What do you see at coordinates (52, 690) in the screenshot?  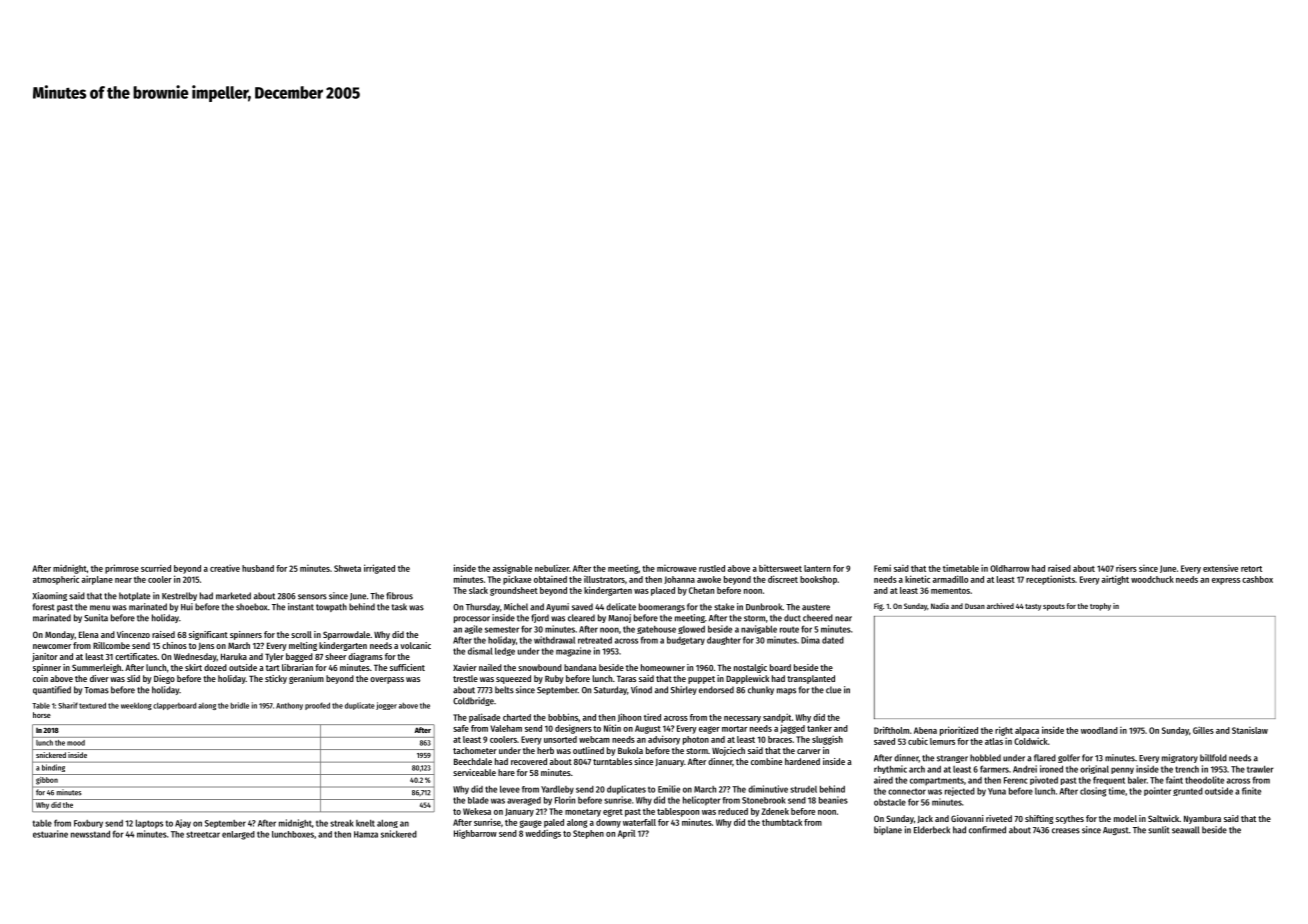 I see `quantified` at bounding box center [52, 690].
